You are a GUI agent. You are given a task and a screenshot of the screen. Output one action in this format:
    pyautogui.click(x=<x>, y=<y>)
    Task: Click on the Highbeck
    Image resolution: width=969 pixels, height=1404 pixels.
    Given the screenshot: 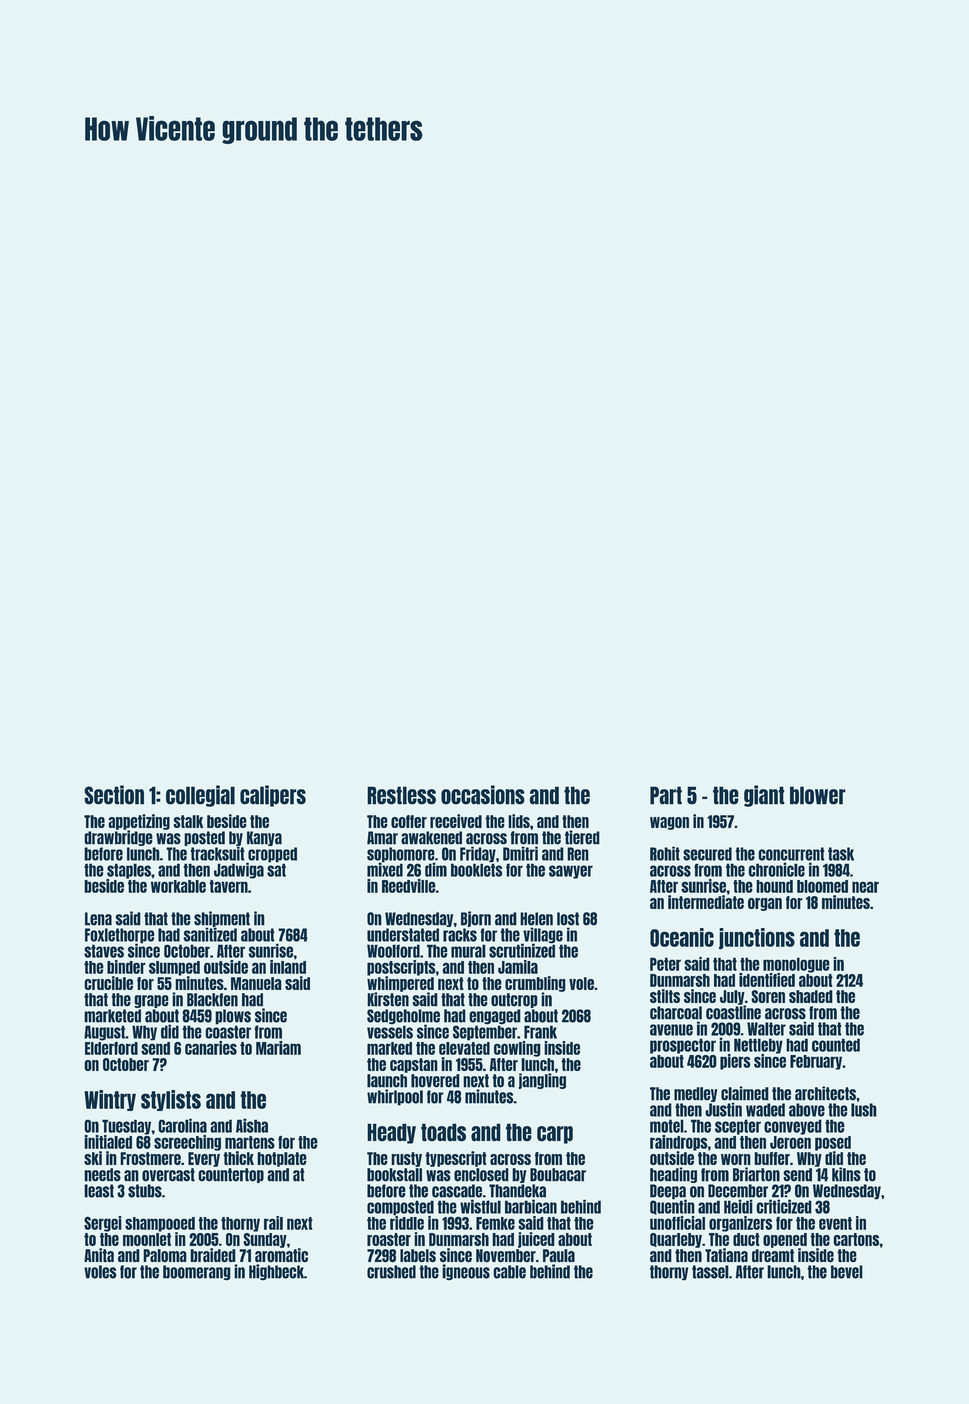 What is the action you would take?
    pyautogui.click(x=276, y=1272)
